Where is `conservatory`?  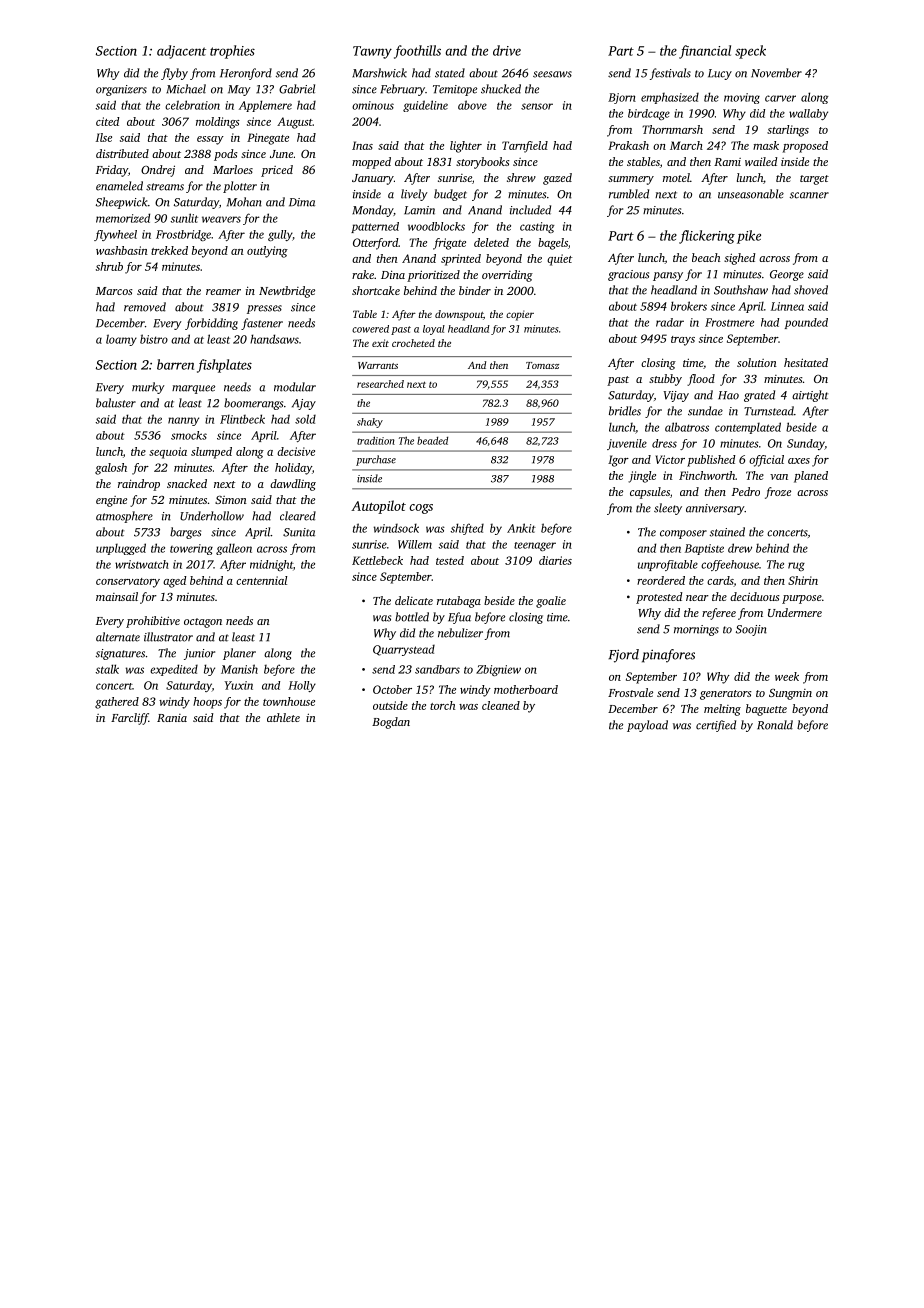
conservatory is located at coordinates (128, 583).
